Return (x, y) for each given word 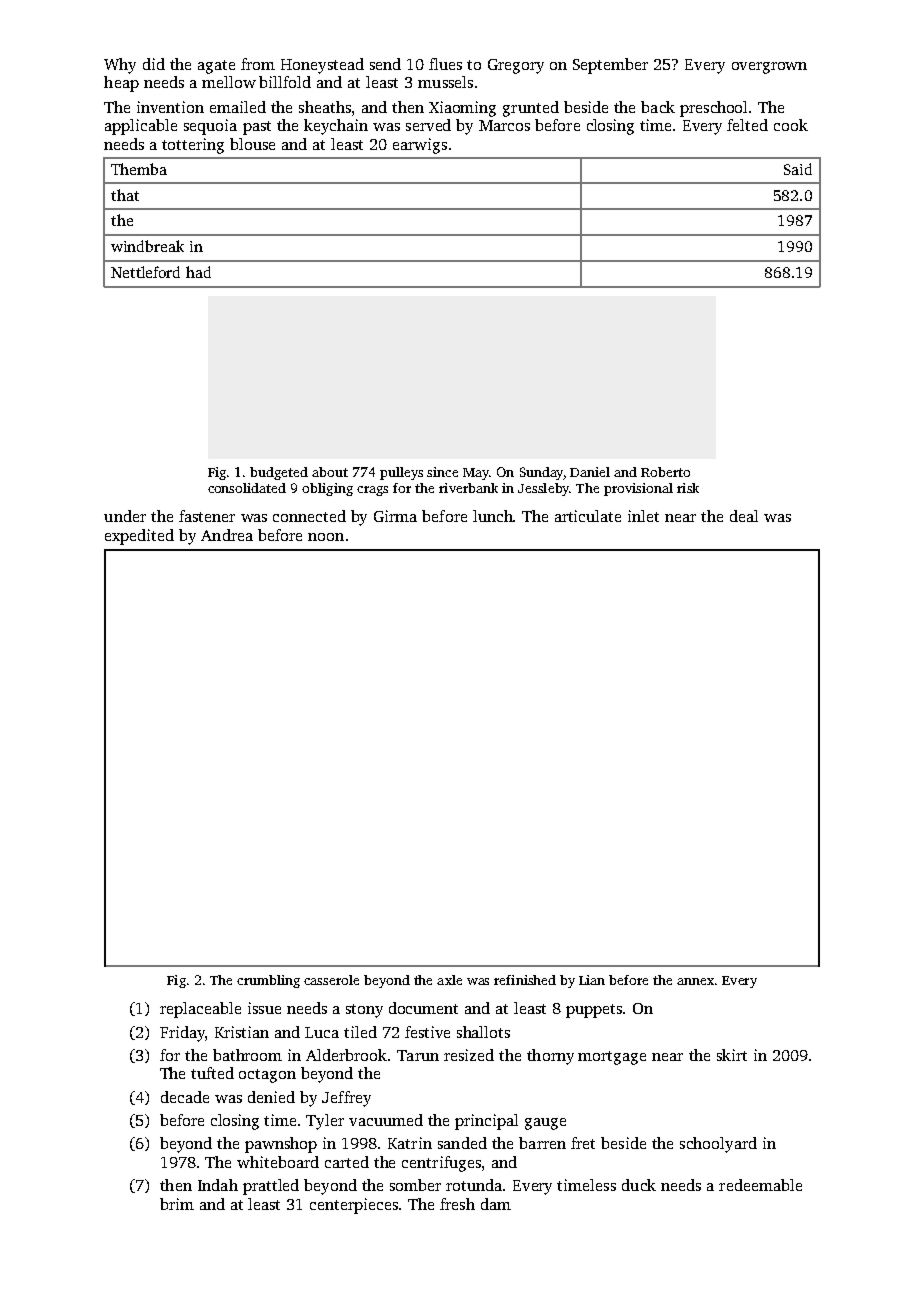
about (330, 472)
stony (364, 1011)
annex (695, 981)
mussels (445, 82)
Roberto (665, 472)
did (154, 64)
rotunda (475, 1185)
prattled (271, 1187)
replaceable (200, 1010)
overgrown (769, 68)
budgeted (279, 473)
